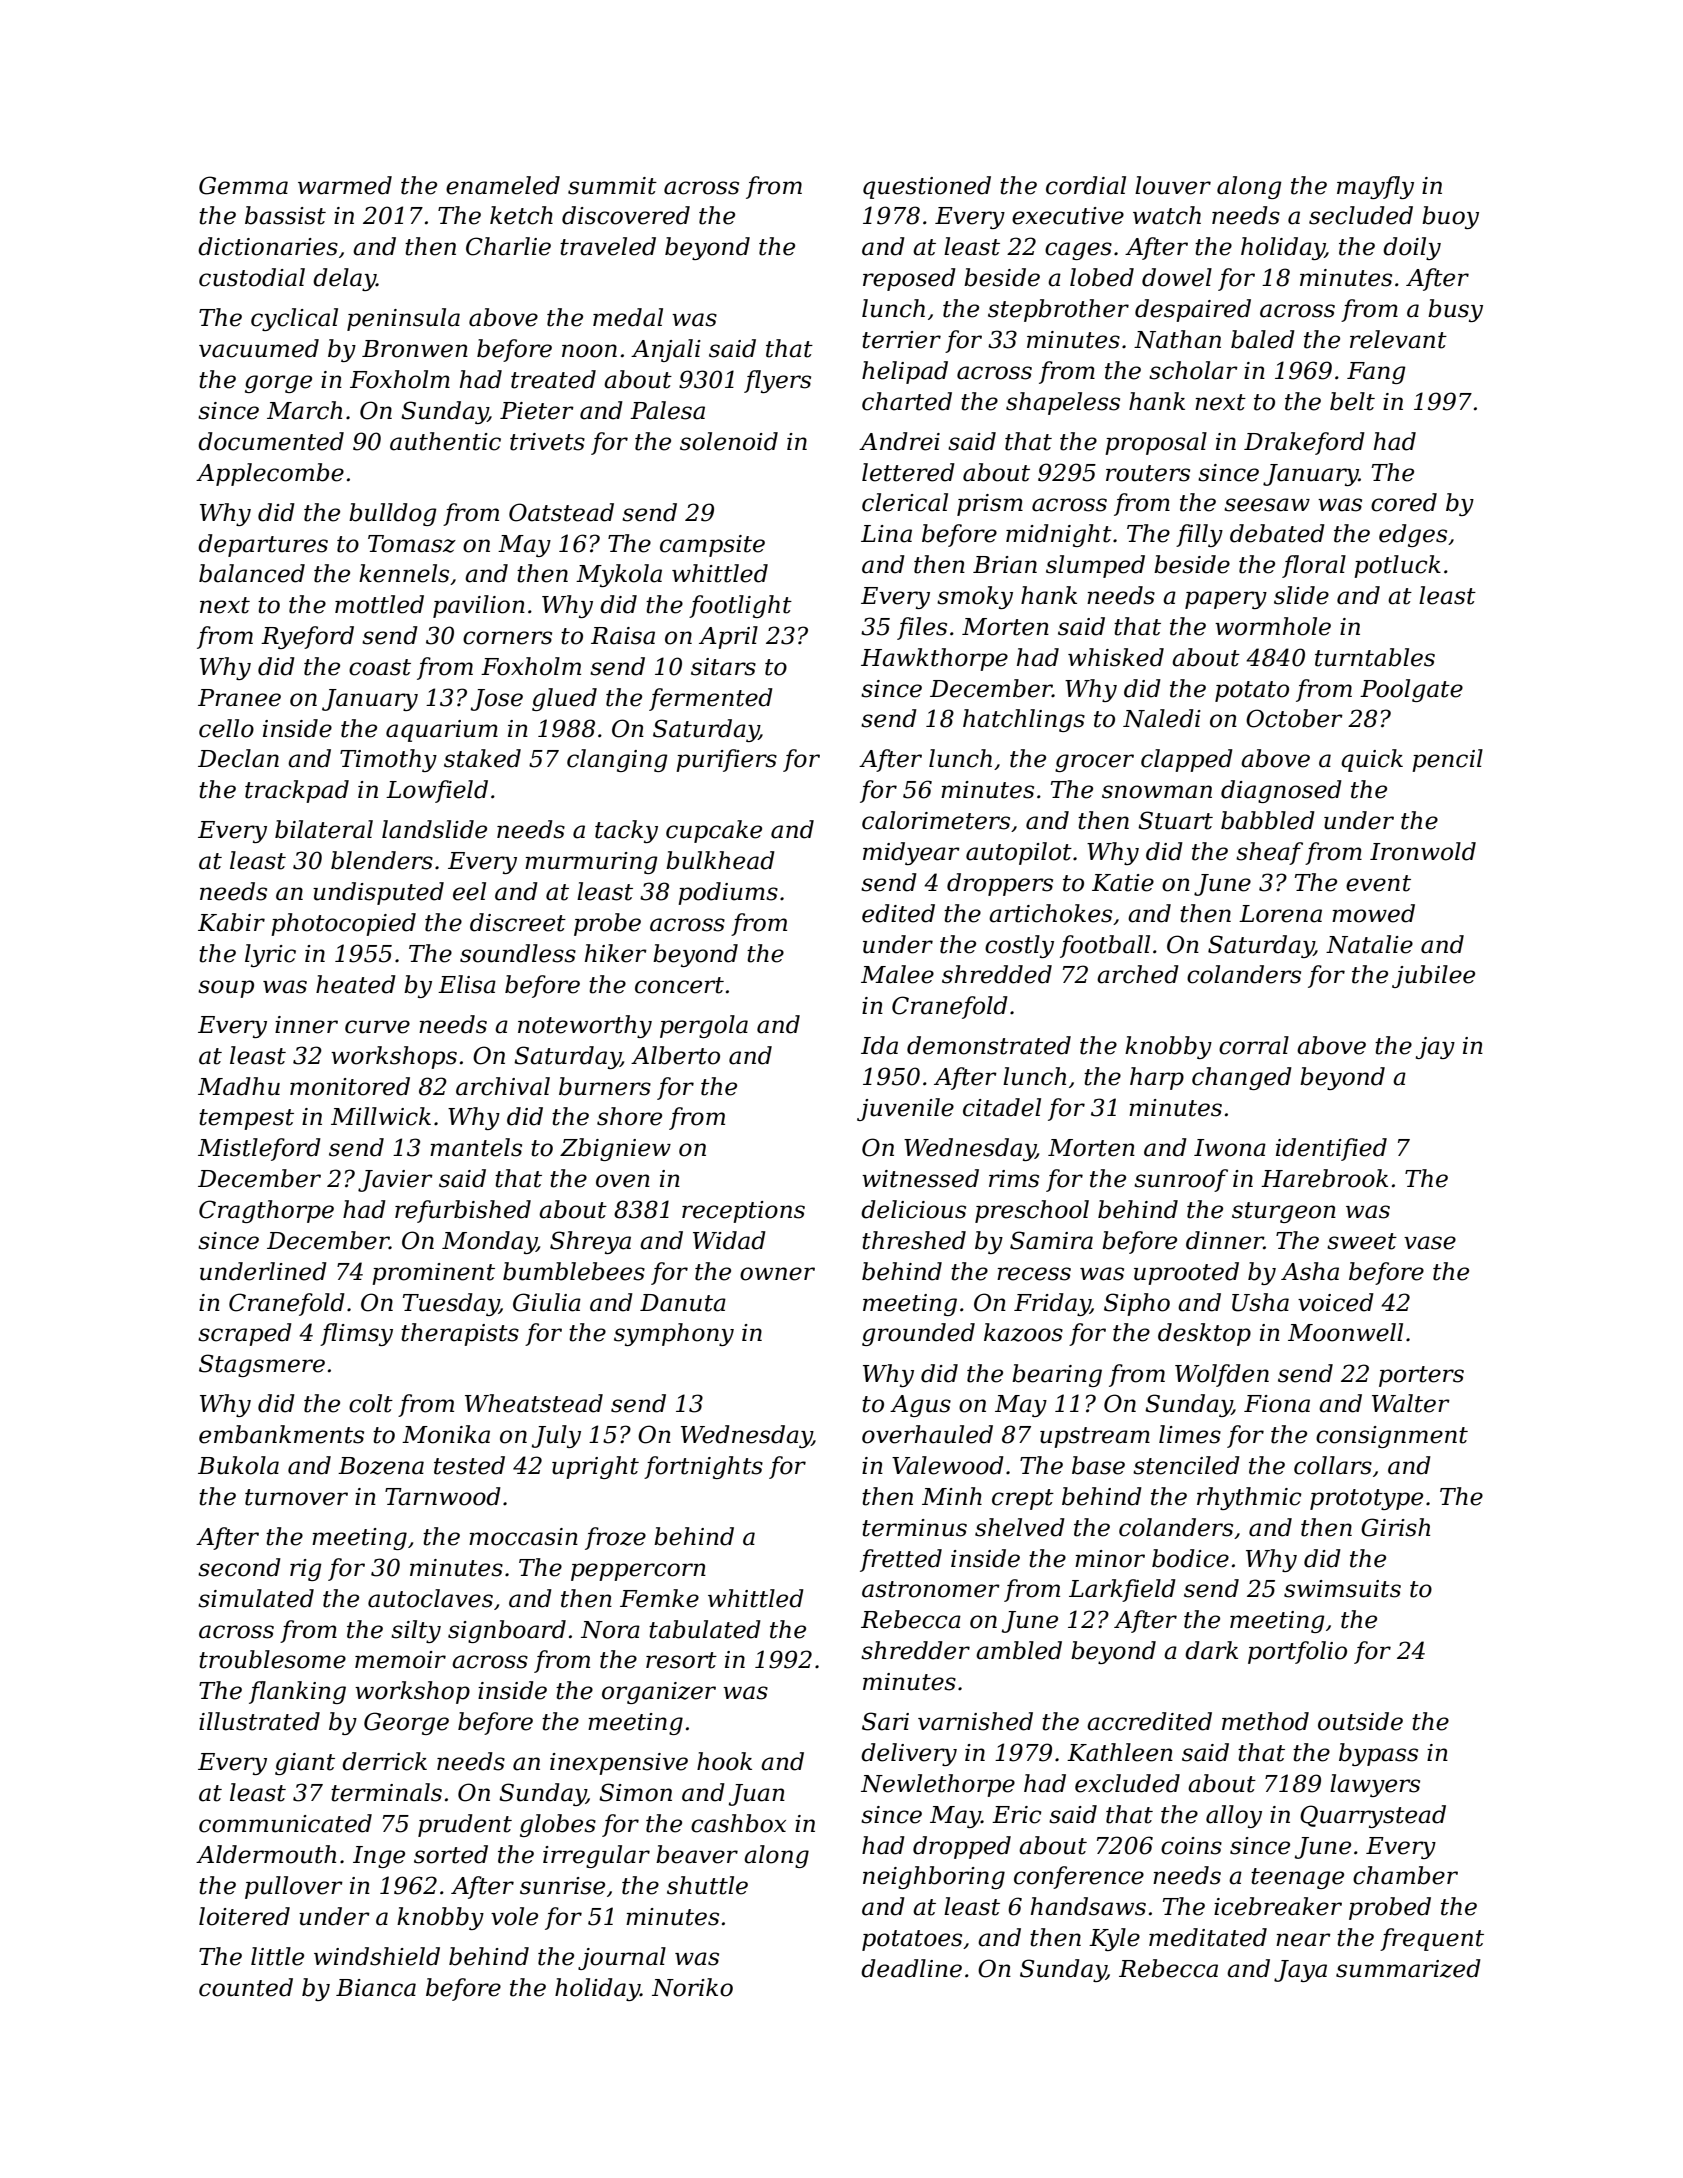  What do you see at coordinates (376, 1988) in the document?
I see `Bianca` at bounding box center [376, 1988].
